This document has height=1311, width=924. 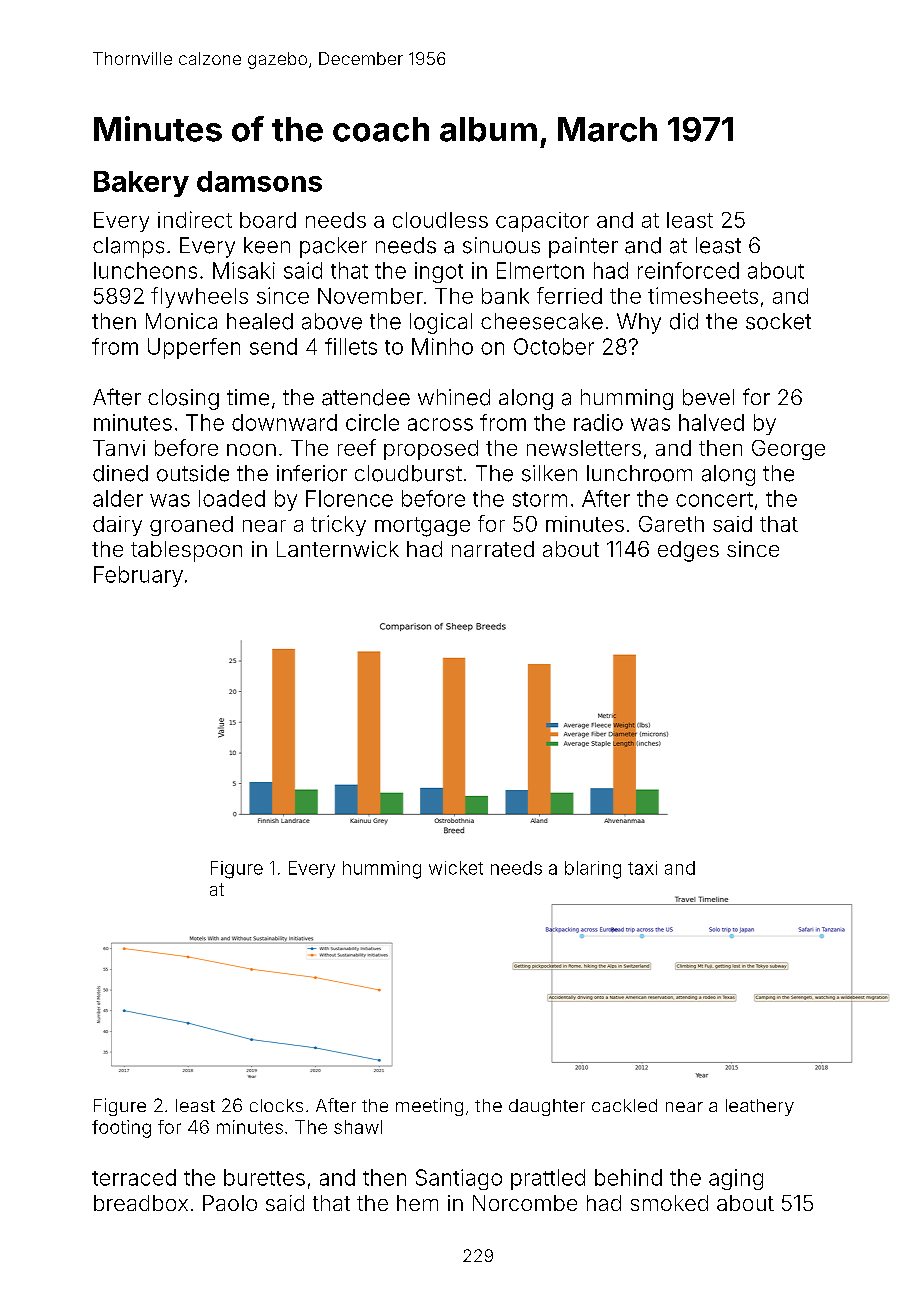 I want to click on tablespoon, so click(x=186, y=551).
